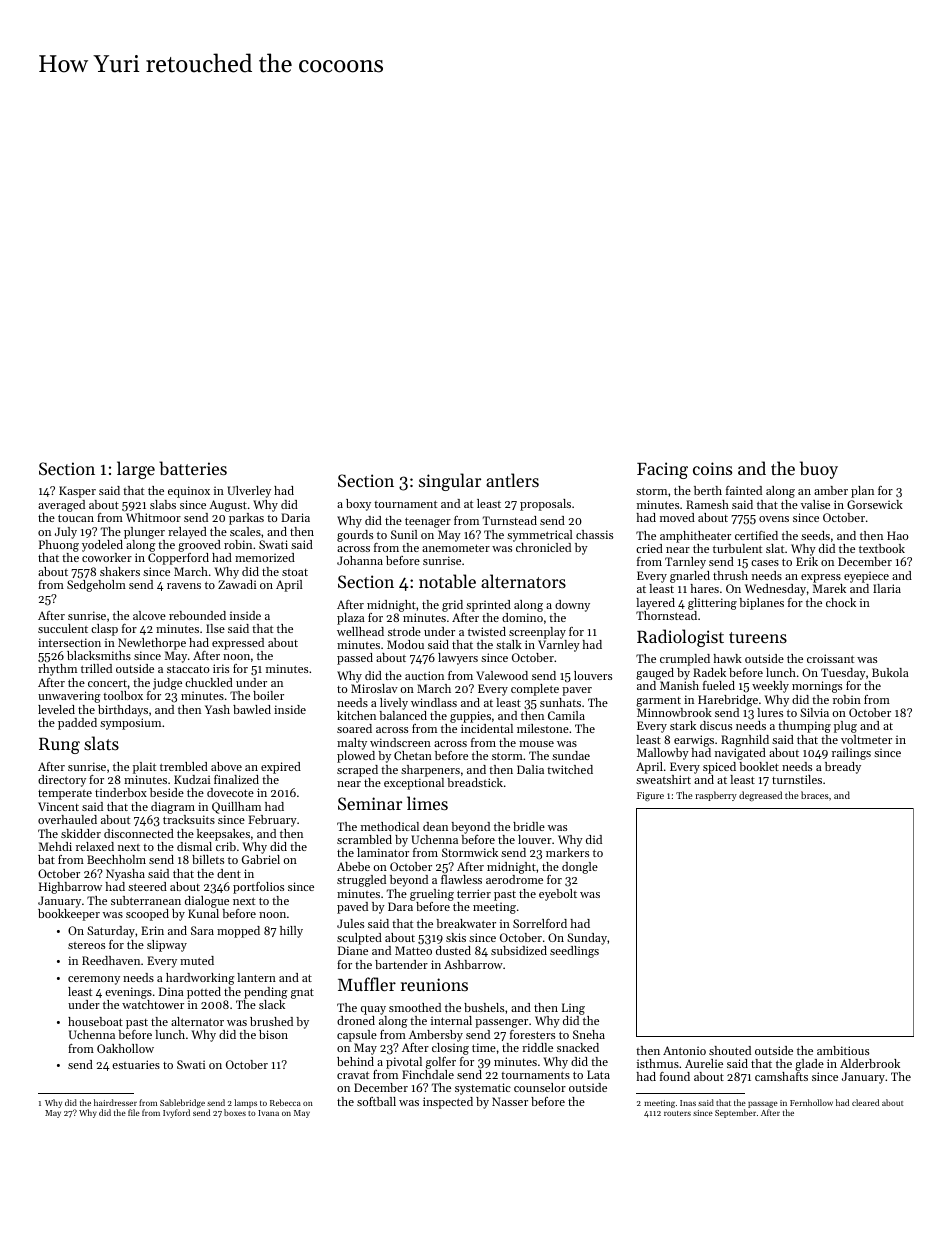 Image resolution: width=952 pixels, height=1233 pixels. I want to click on Saturday, so click(111, 932).
